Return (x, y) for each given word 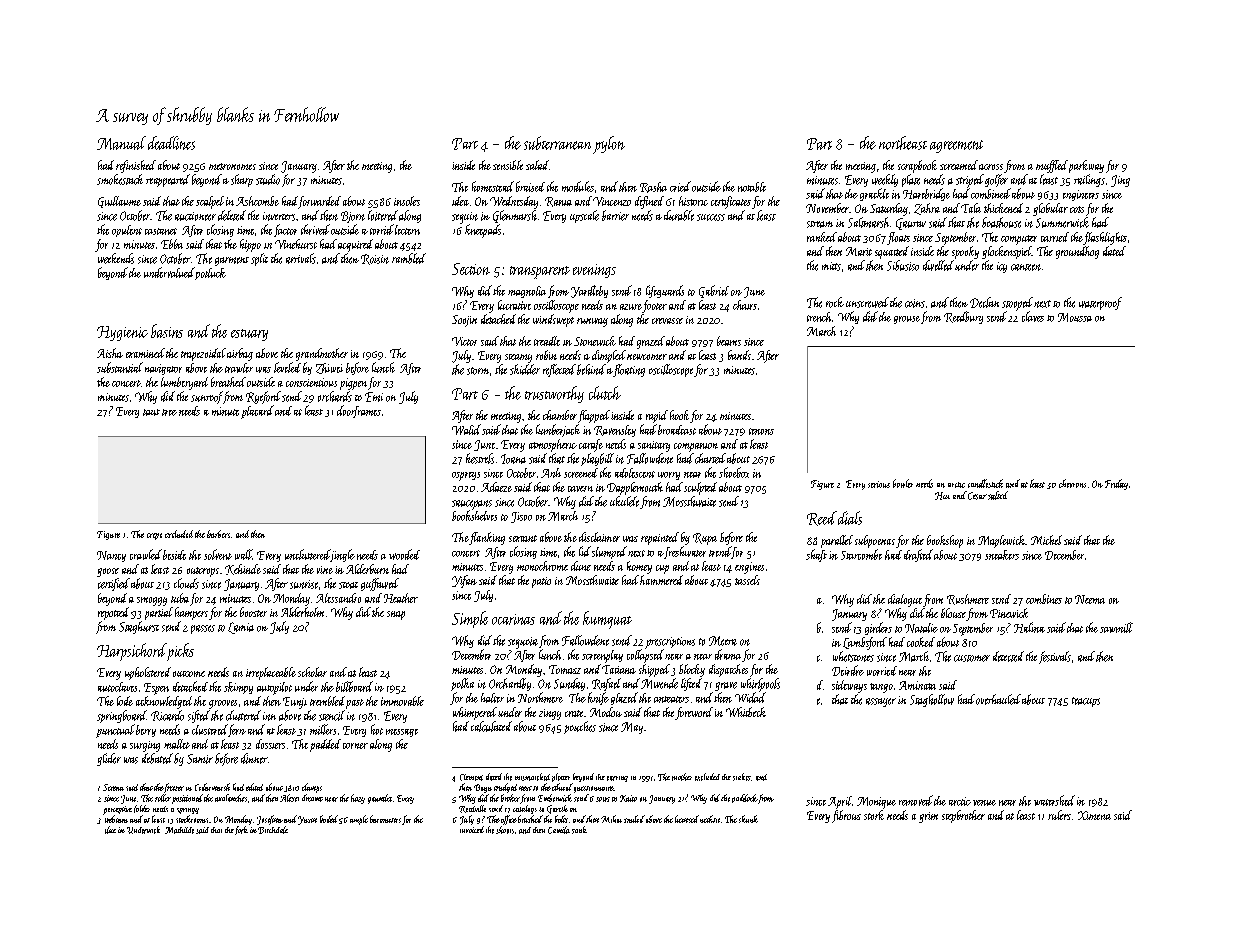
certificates (731, 202)
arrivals (301, 258)
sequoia (523, 643)
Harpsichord (132, 652)
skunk (748, 819)
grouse (907, 320)
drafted (918, 555)
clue (110, 830)
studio (268, 179)
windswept (553, 320)
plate (911, 180)
